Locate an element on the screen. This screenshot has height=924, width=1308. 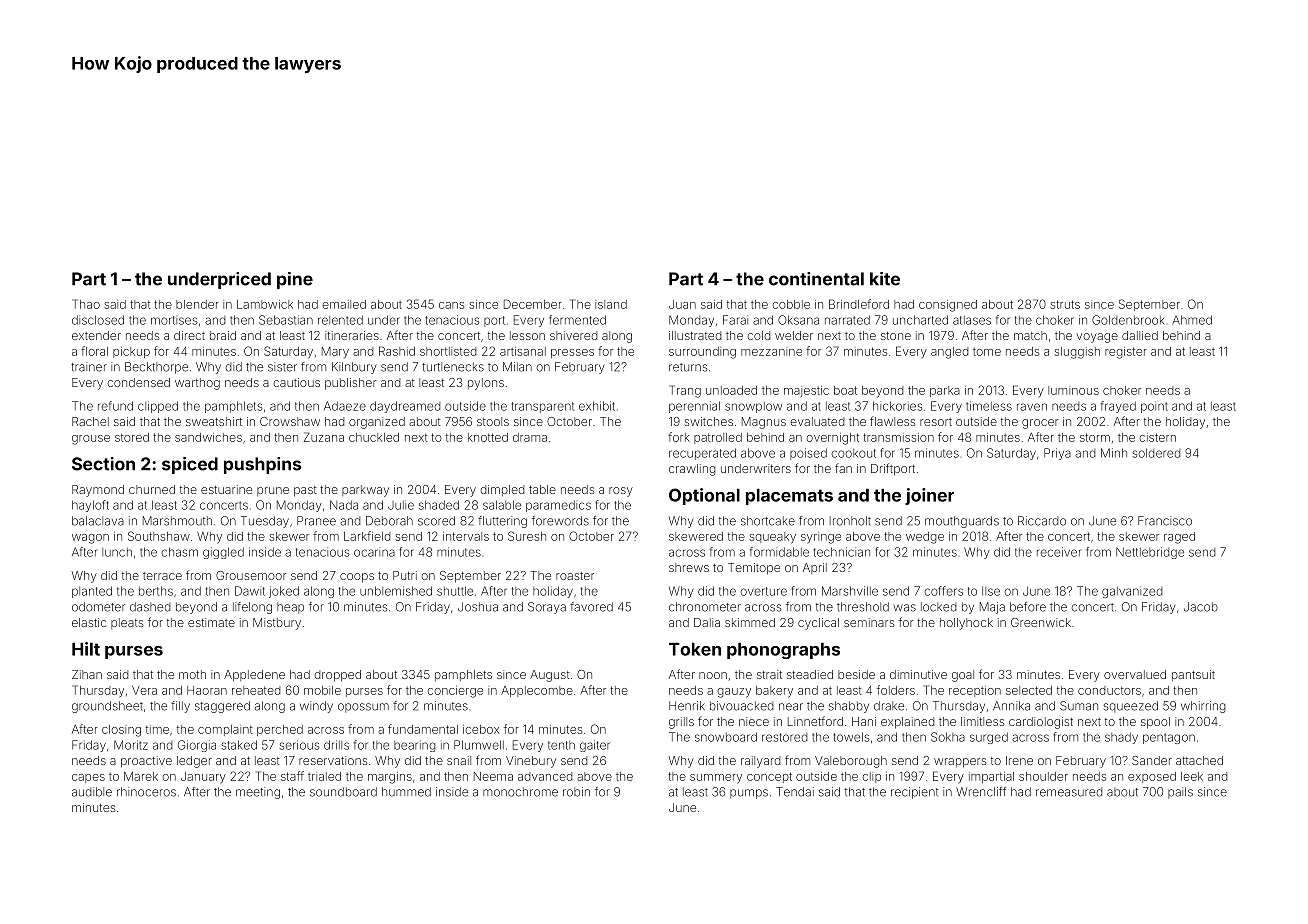
Julie is located at coordinates (401, 505).
